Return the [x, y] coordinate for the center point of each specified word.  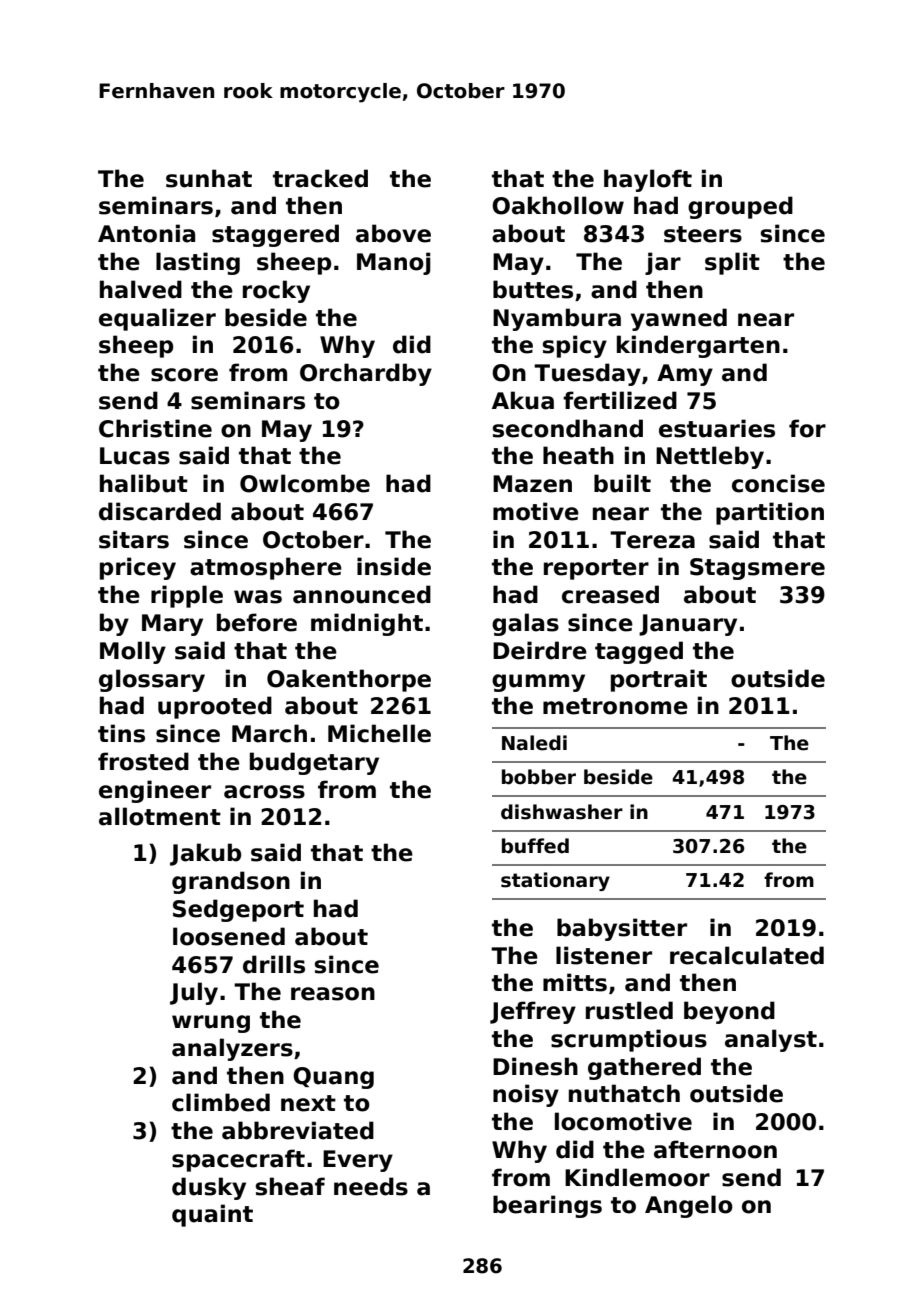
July [194, 993]
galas [525, 624]
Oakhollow [558, 205]
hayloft [648, 180]
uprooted [215, 707]
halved [141, 289]
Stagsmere [757, 569]
